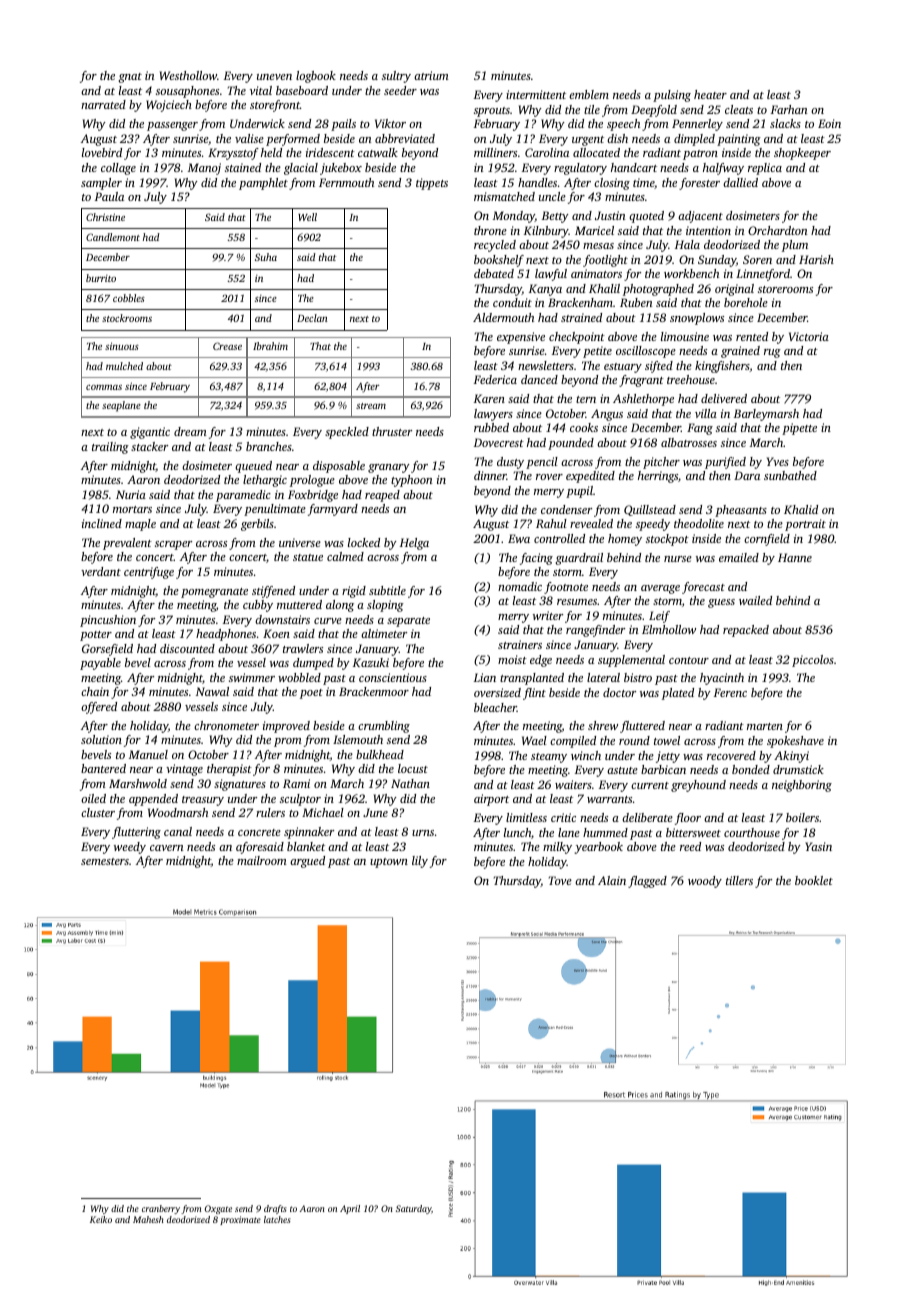 This page has width=924, height=1308. Describe the element at coordinates (411, 481) in the page. I see `typhoon` at that location.
